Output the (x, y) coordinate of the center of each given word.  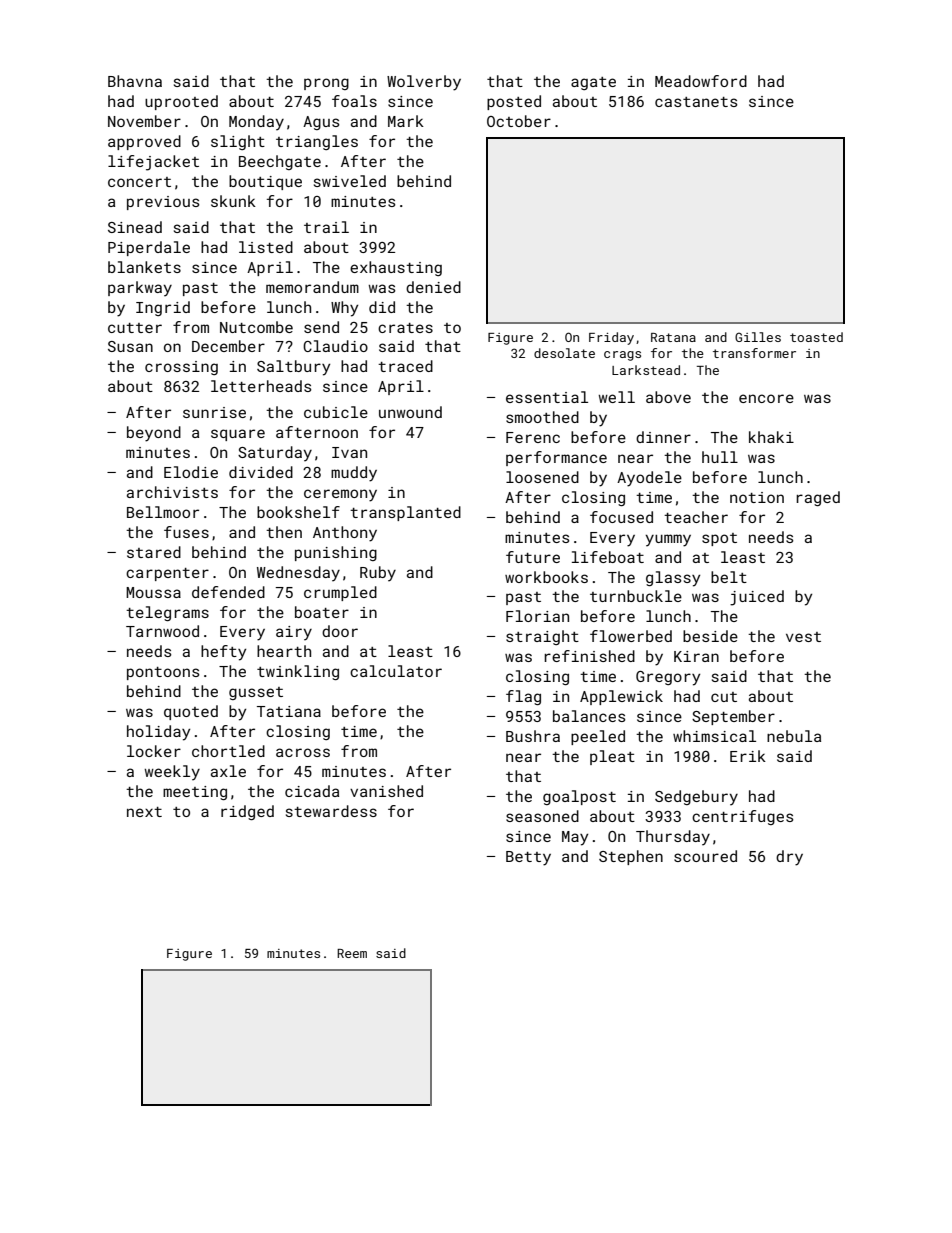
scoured (705, 856)
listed (266, 247)
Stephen (631, 857)
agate (593, 83)
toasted (816, 337)
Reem (352, 953)
